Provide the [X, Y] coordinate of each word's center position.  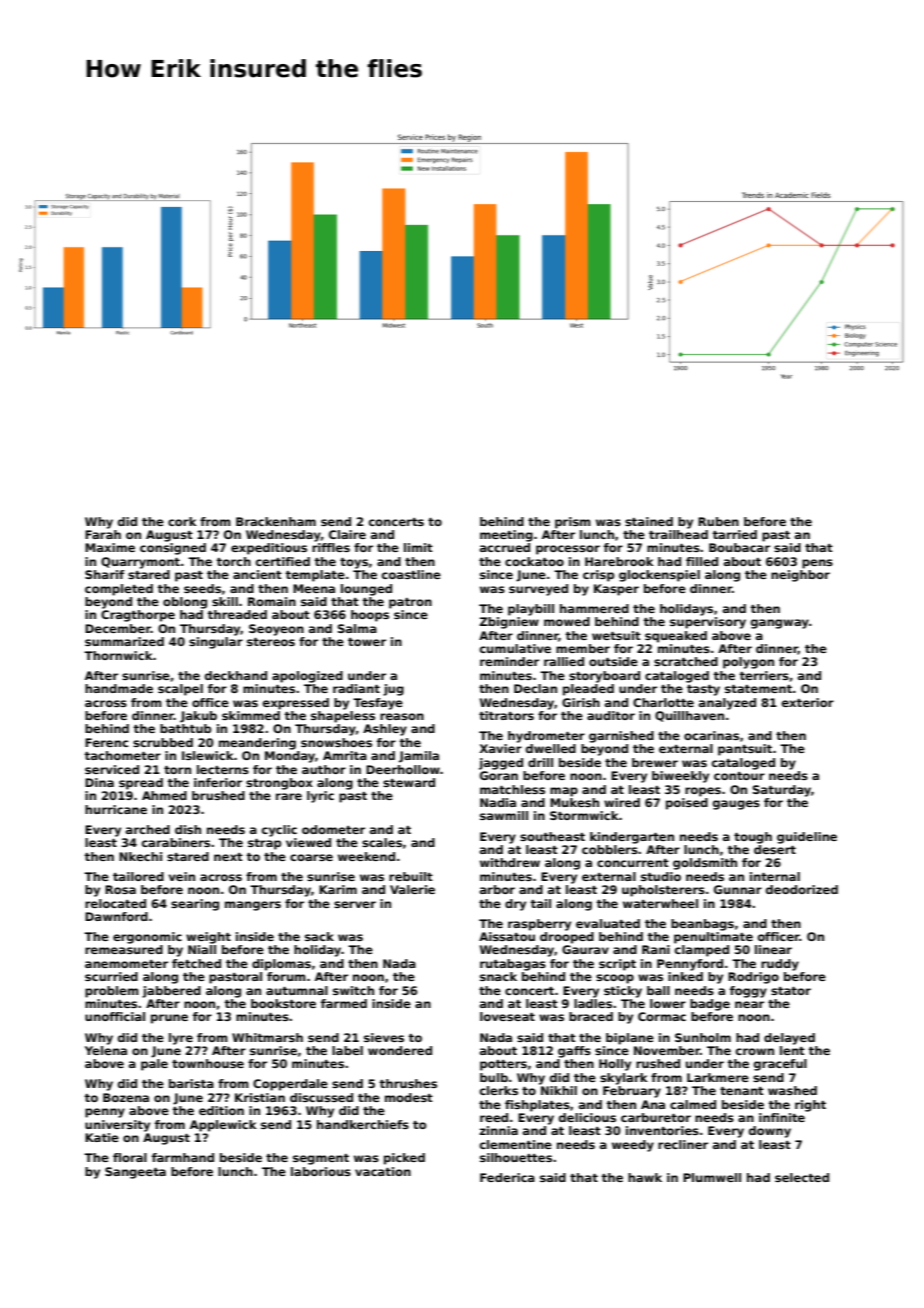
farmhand [183, 1157]
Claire [347, 534]
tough [753, 838]
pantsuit [745, 750]
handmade [119, 688]
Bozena [126, 1097]
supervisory [708, 623]
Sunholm [703, 1037]
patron [410, 603]
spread [141, 784]
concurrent [633, 863]
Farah [103, 534]
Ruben [718, 521]
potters [503, 1065]
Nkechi [140, 856]
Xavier [501, 748]
